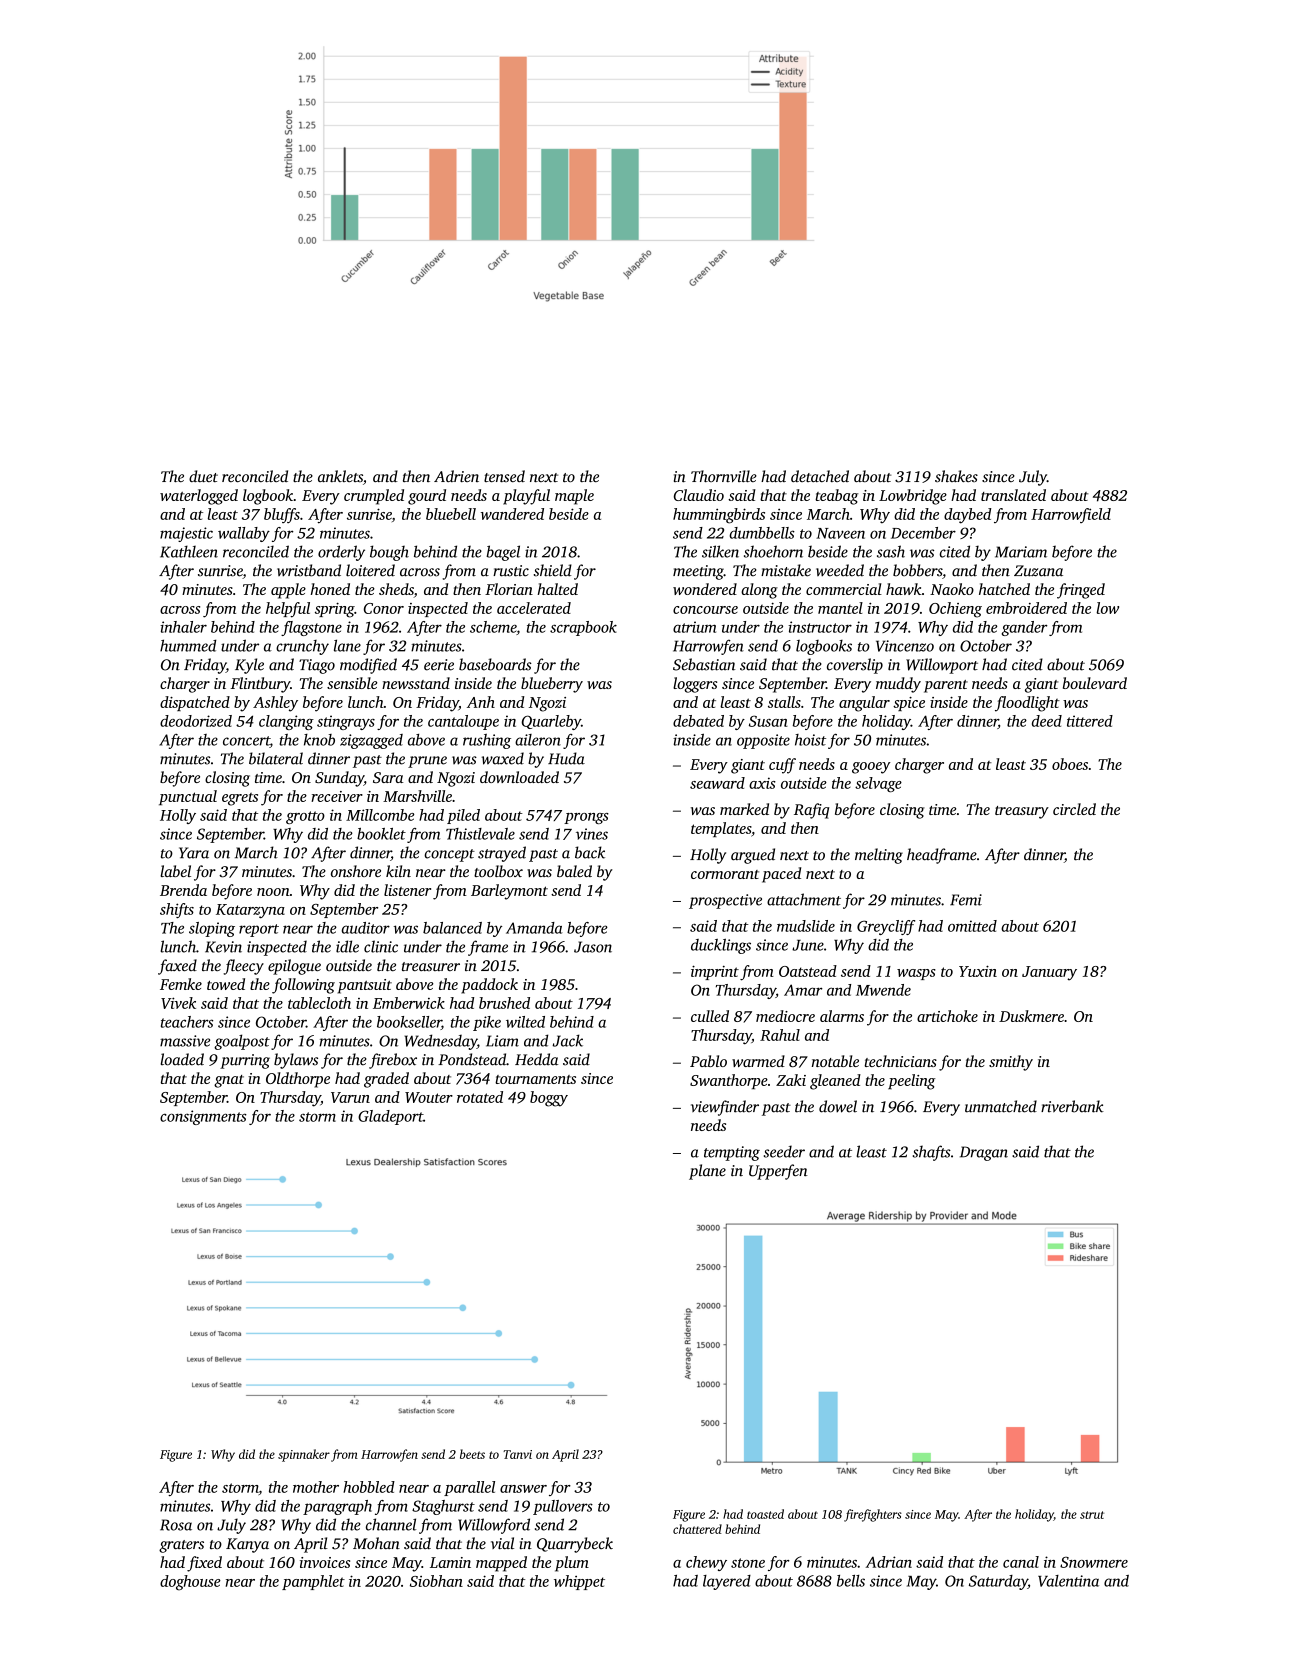 The width and height of the screenshot is (1290, 1669). What do you see at coordinates (978, 971) in the screenshot?
I see `Yuxin` at bounding box center [978, 971].
